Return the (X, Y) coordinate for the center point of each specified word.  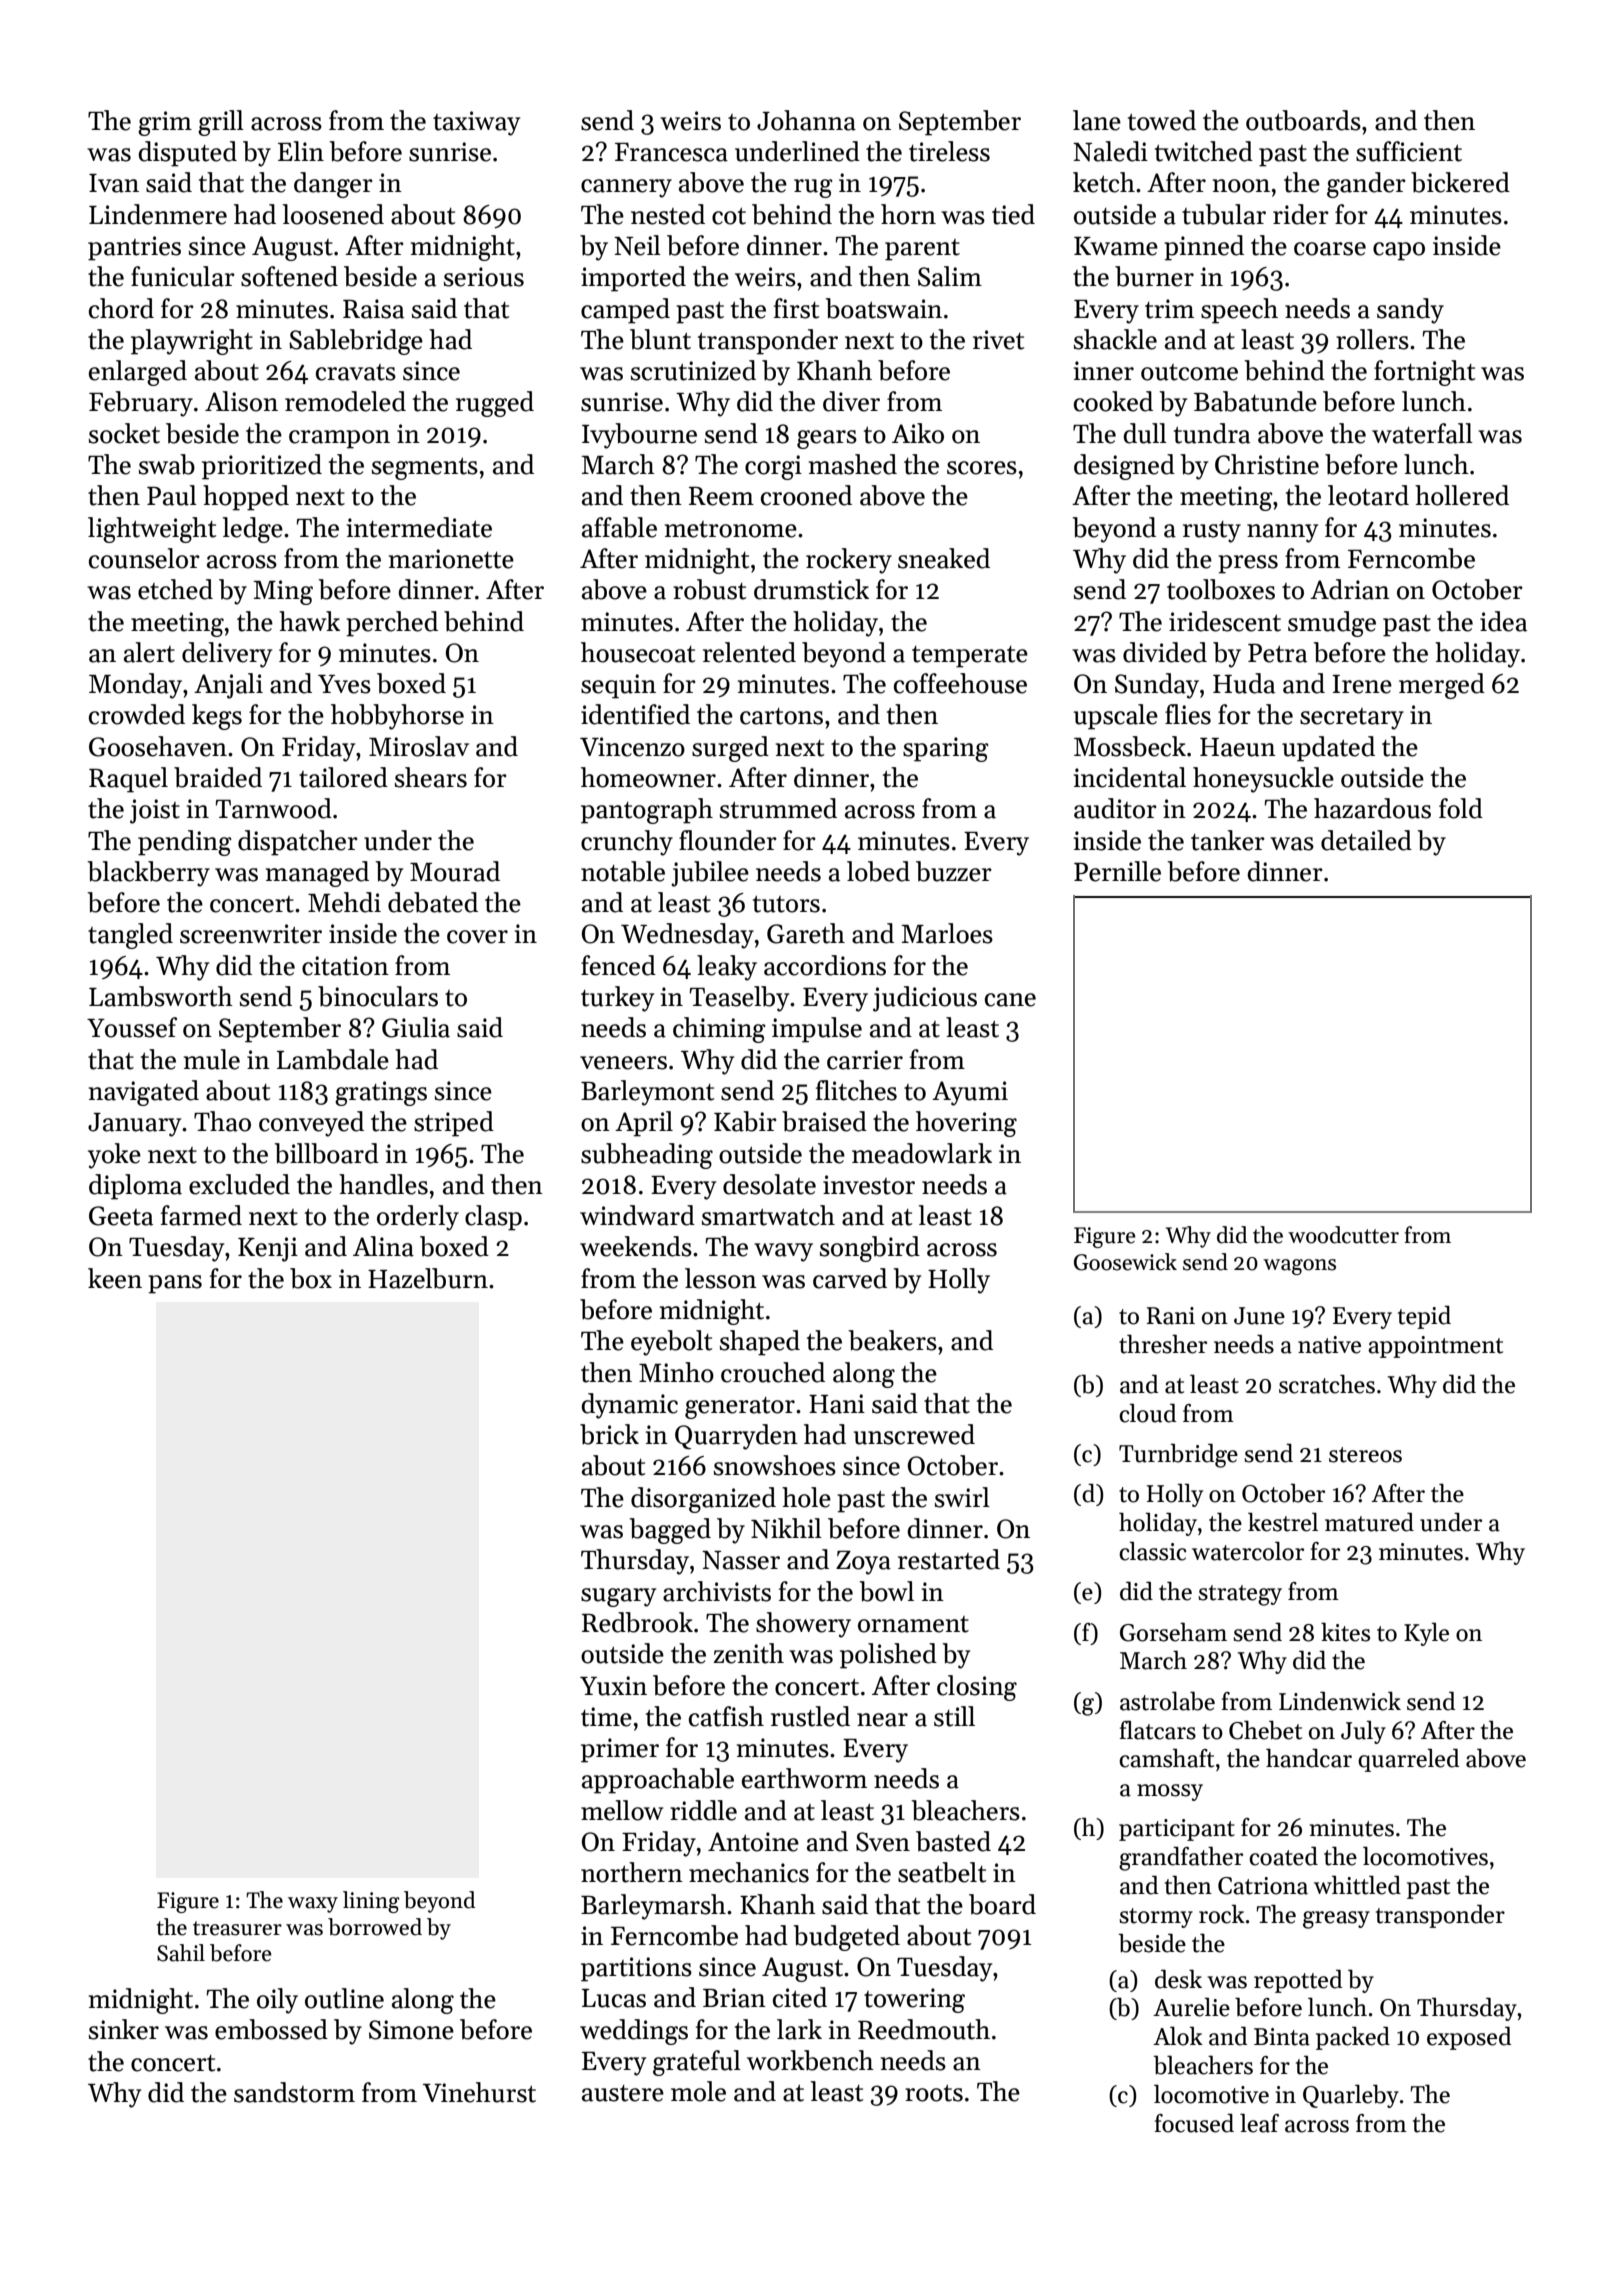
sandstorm (294, 2092)
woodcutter (1343, 1235)
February (141, 404)
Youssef (132, 1027)
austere (623, 2093)
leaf (1259, 2123)
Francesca (671, 152)
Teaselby (739, 999)
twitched (1204, 151)
